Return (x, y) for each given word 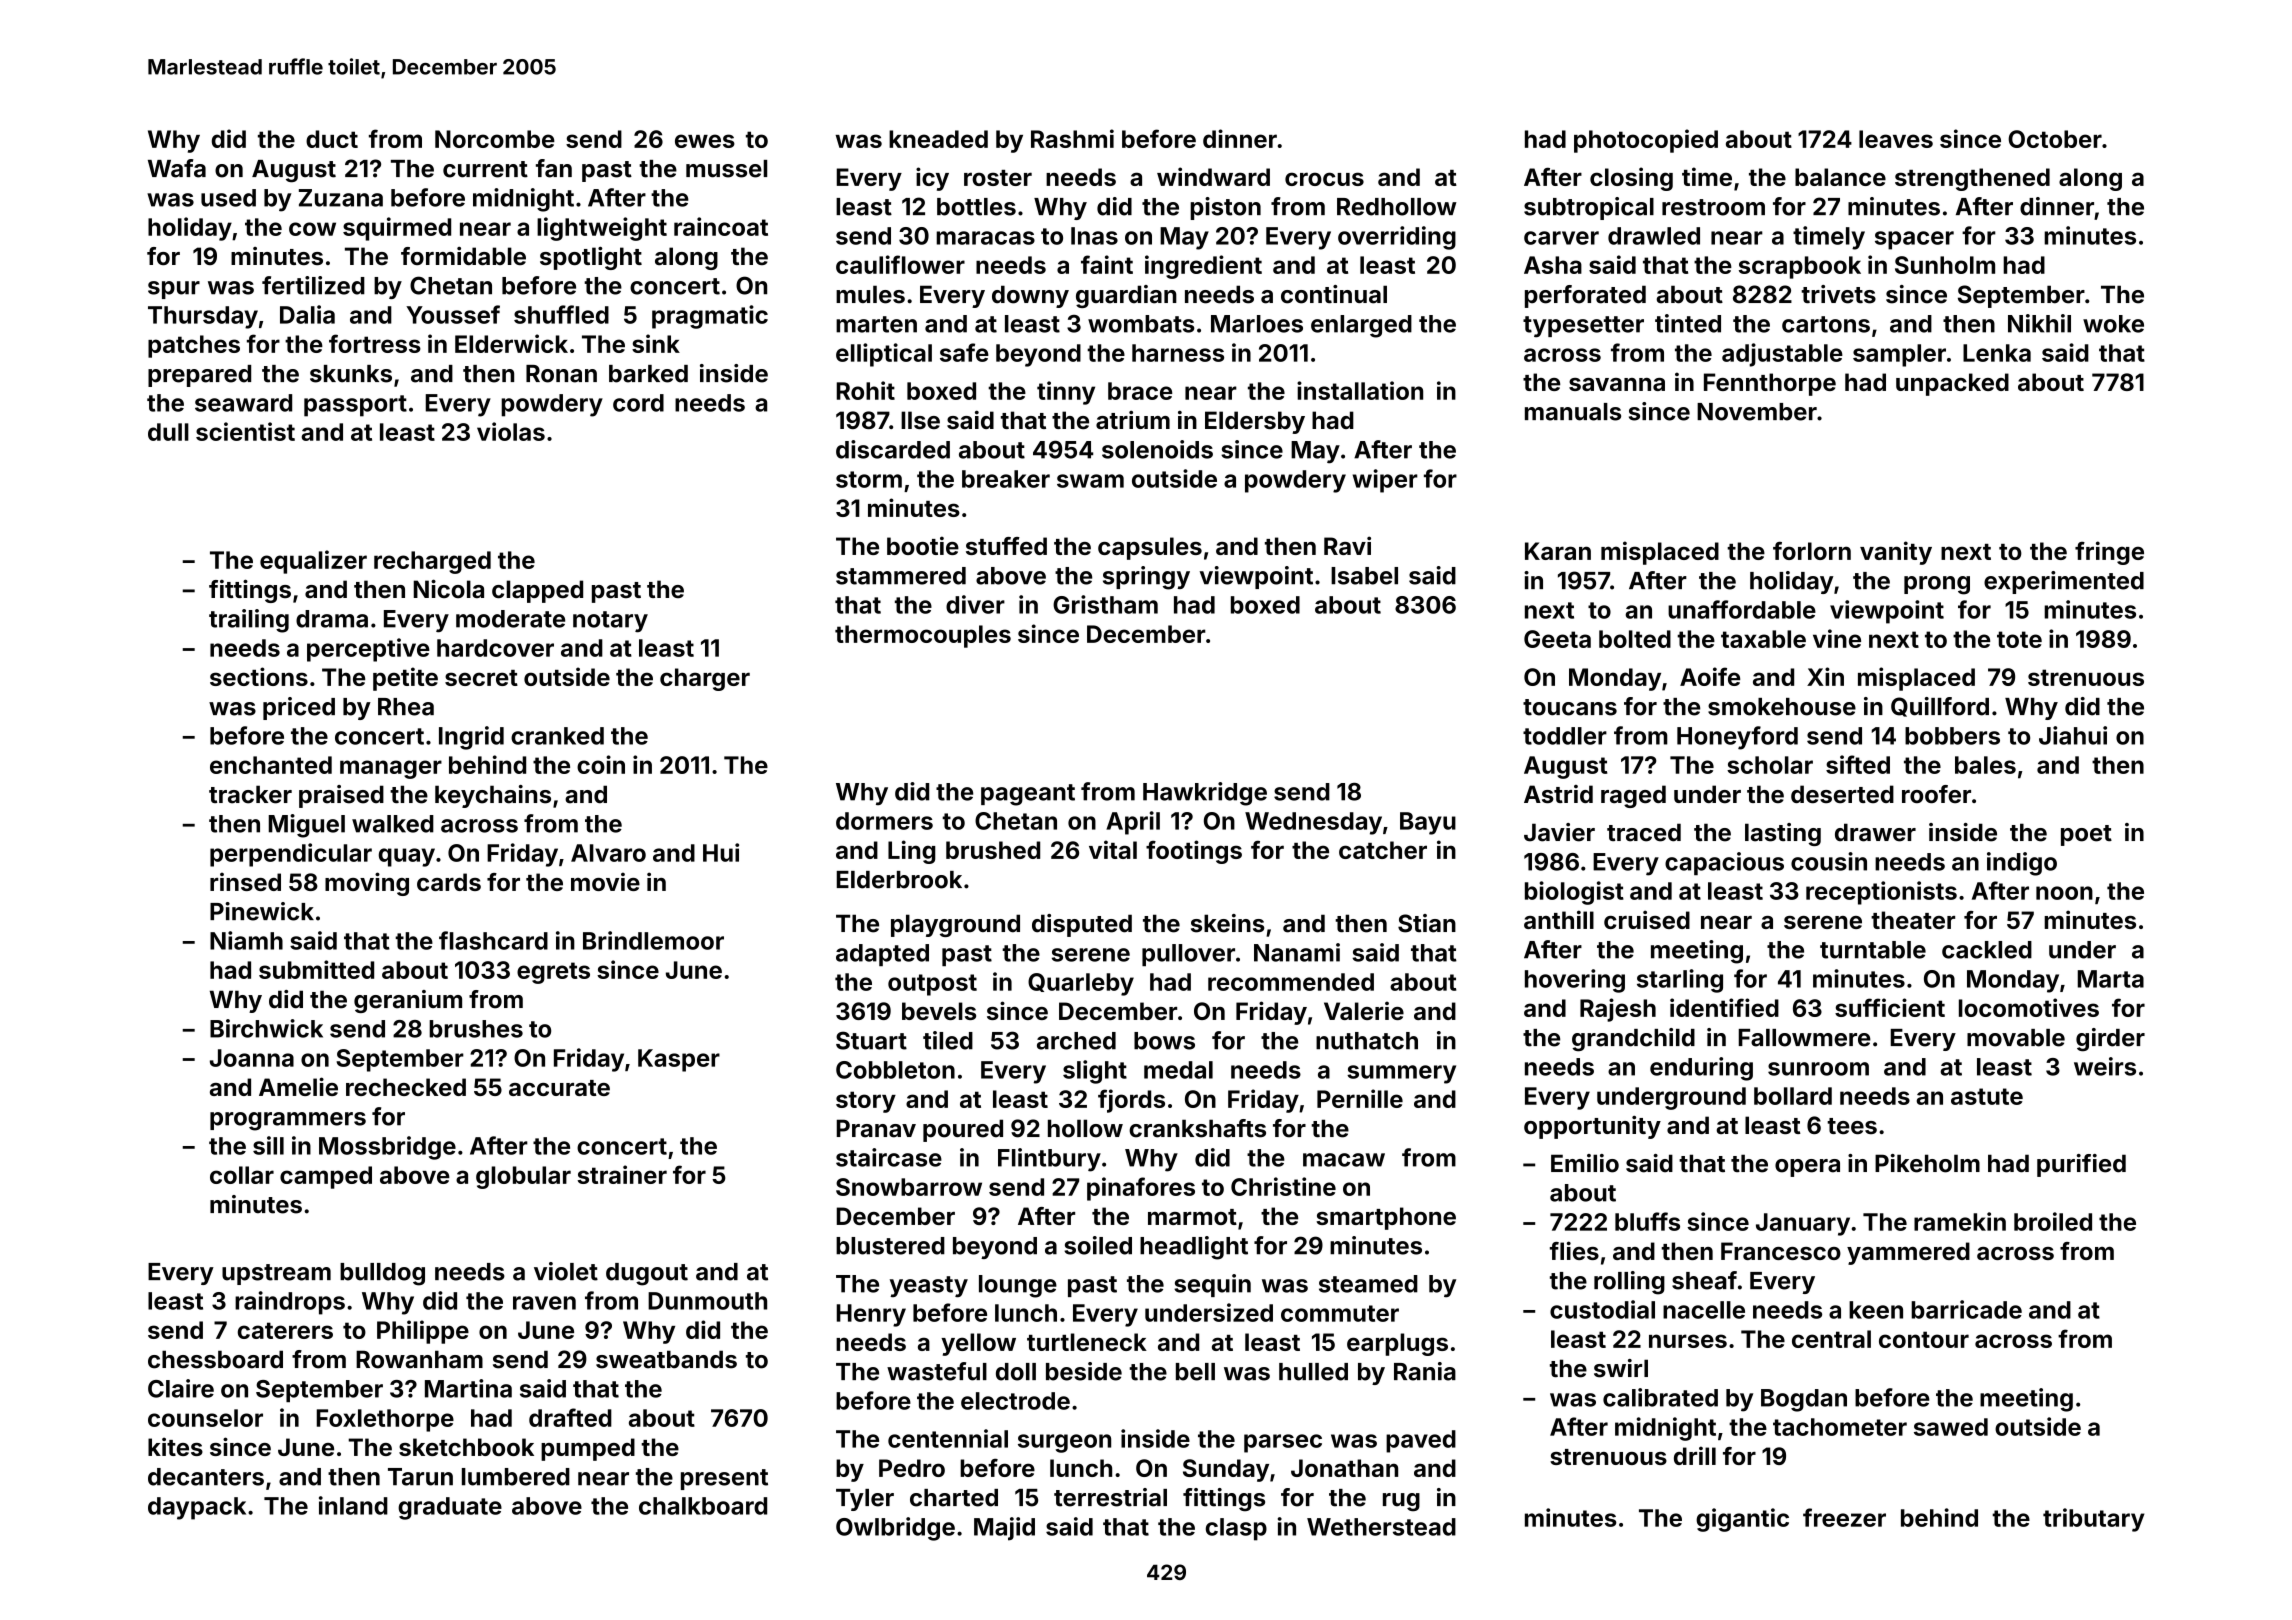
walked (393, 824)
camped (326, 1177)
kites (175, 1446)
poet (2086, 835)
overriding (1397, 238)
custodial (1602, 1309)
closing (1631, 179)
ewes (705, 141)
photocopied (1646, 141)
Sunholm (1945, 265)
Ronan (561, 374)
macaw (1344, 1160)
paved (1421, 1441)
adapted (882, 955)
